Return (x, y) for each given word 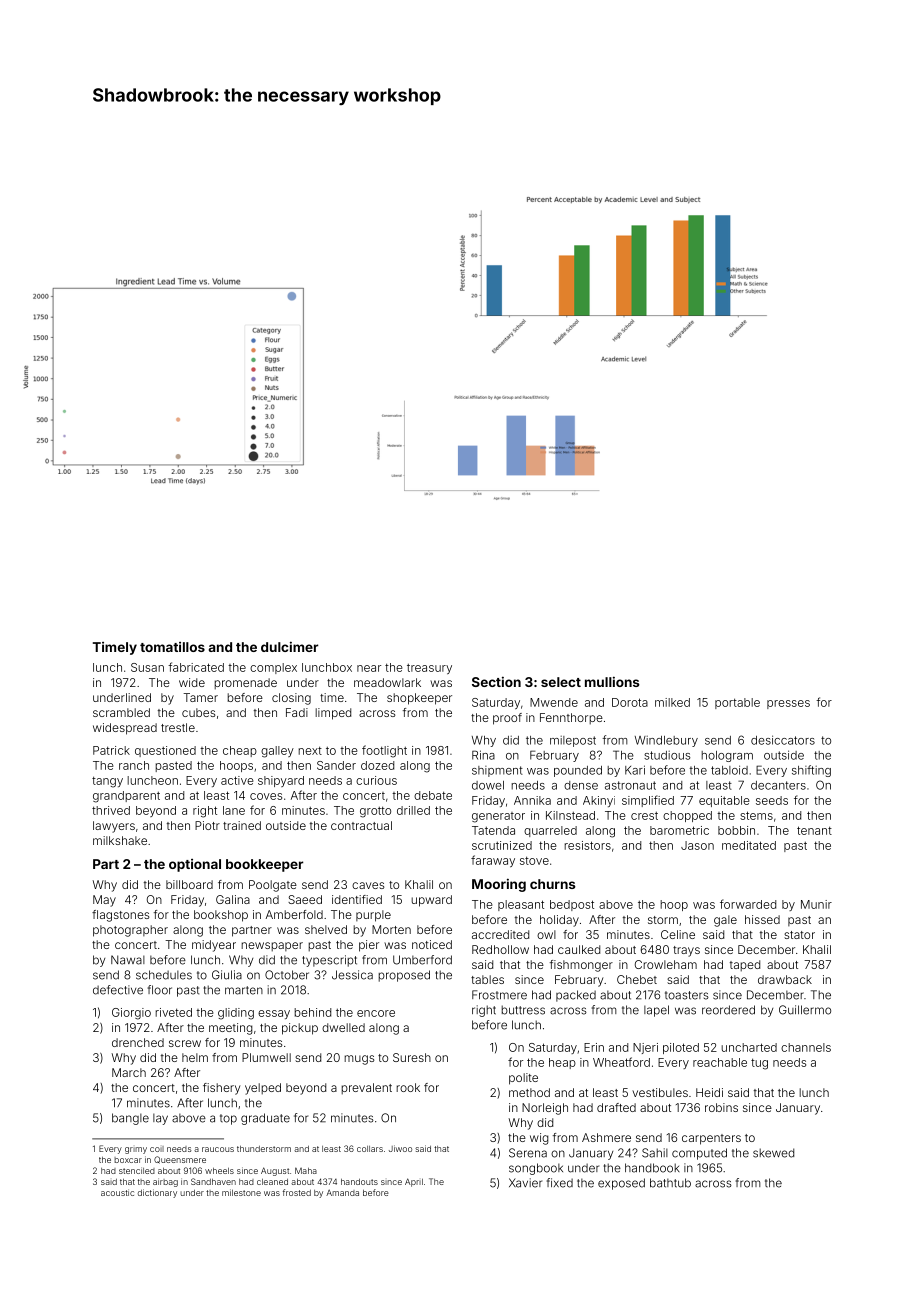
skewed (773, 1153)
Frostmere (499, 995)
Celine (678, 934)
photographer (130, 931)
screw (185, 1043)
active (237, 780)
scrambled (121, 712)
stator (799, 935)
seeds (772, 800)
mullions (612, 681)
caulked (579, 949)
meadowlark (387, 682)
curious (376, 780)
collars (370, 1149)
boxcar (128, 1160)
